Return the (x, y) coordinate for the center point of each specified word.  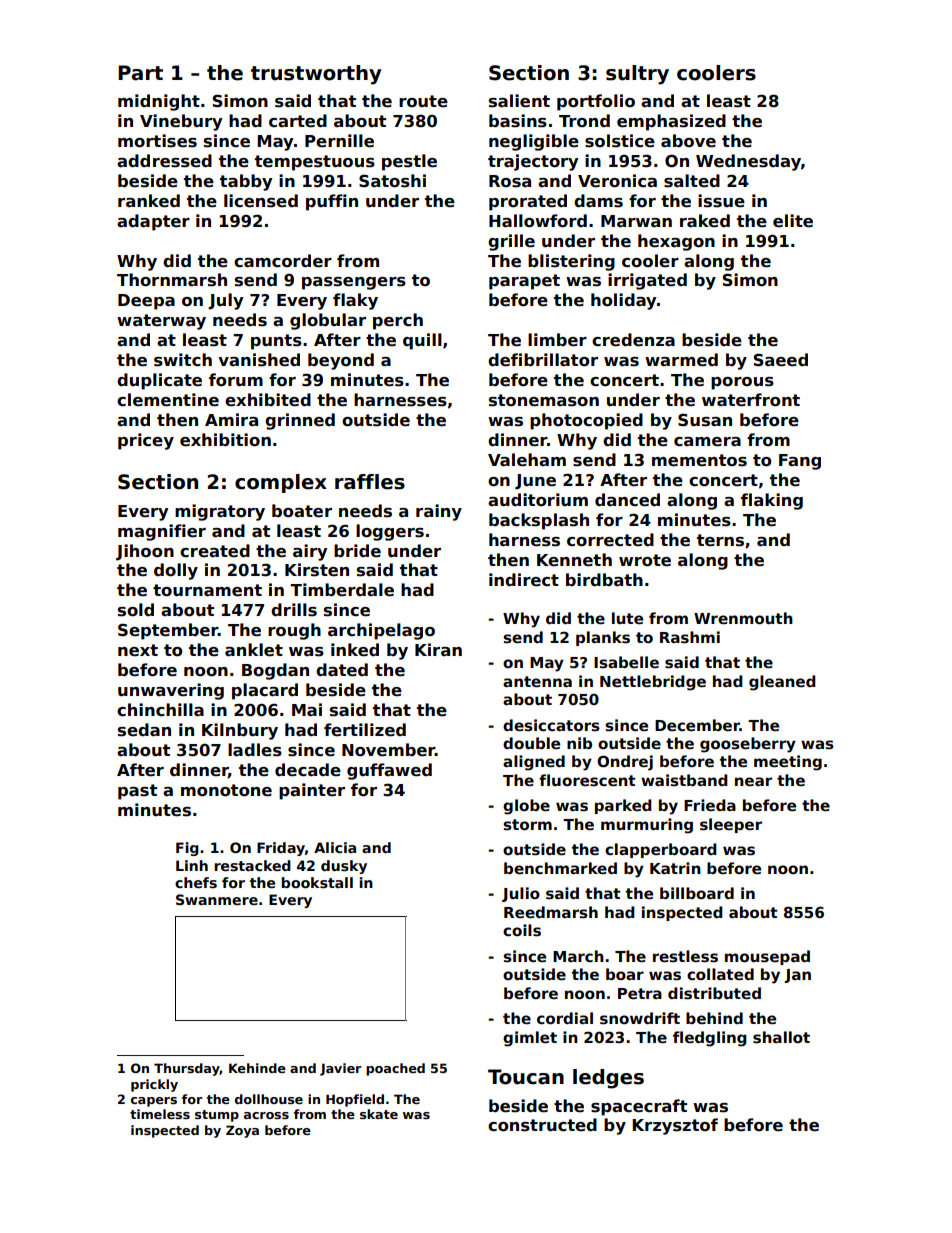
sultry (637, 75)
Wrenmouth (743, 618)
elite (793, 221)
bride (357, 551)
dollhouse (269, 1099)
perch (398, 321)
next (138, 650)
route (423, 101)
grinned (300, 421)
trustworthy (316, 75)
